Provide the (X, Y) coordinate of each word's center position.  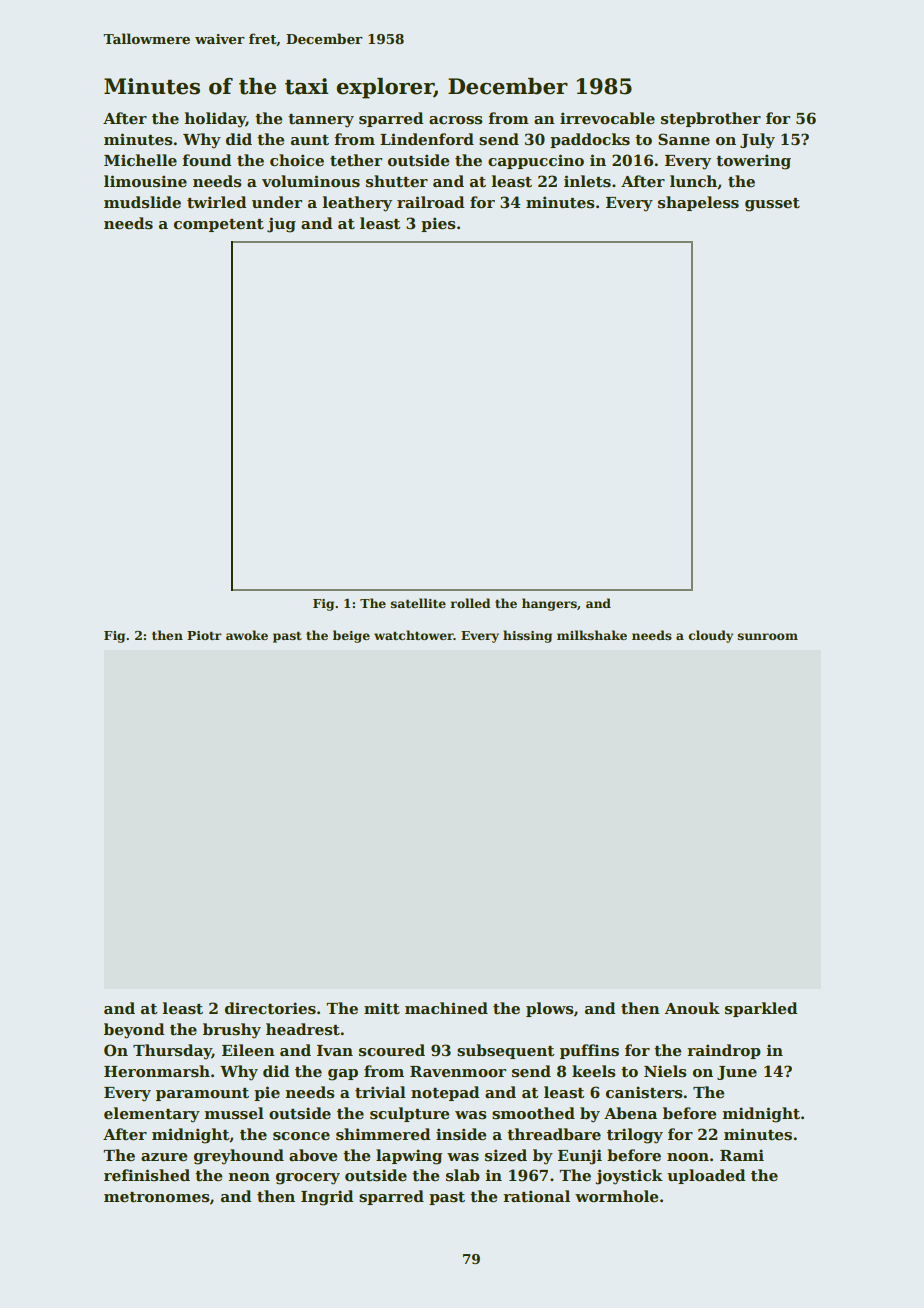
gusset (772, 205)
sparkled (761, 1009)
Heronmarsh (157, 1071)
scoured (392, 1050)
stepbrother (711, 119)
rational (536, 1196)
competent (219, 225)
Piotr (204, 635)
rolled (470, 603)
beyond (134, 1031)
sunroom (767, 636)
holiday (215, 120)
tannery (321, 121)
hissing (527, 636)
